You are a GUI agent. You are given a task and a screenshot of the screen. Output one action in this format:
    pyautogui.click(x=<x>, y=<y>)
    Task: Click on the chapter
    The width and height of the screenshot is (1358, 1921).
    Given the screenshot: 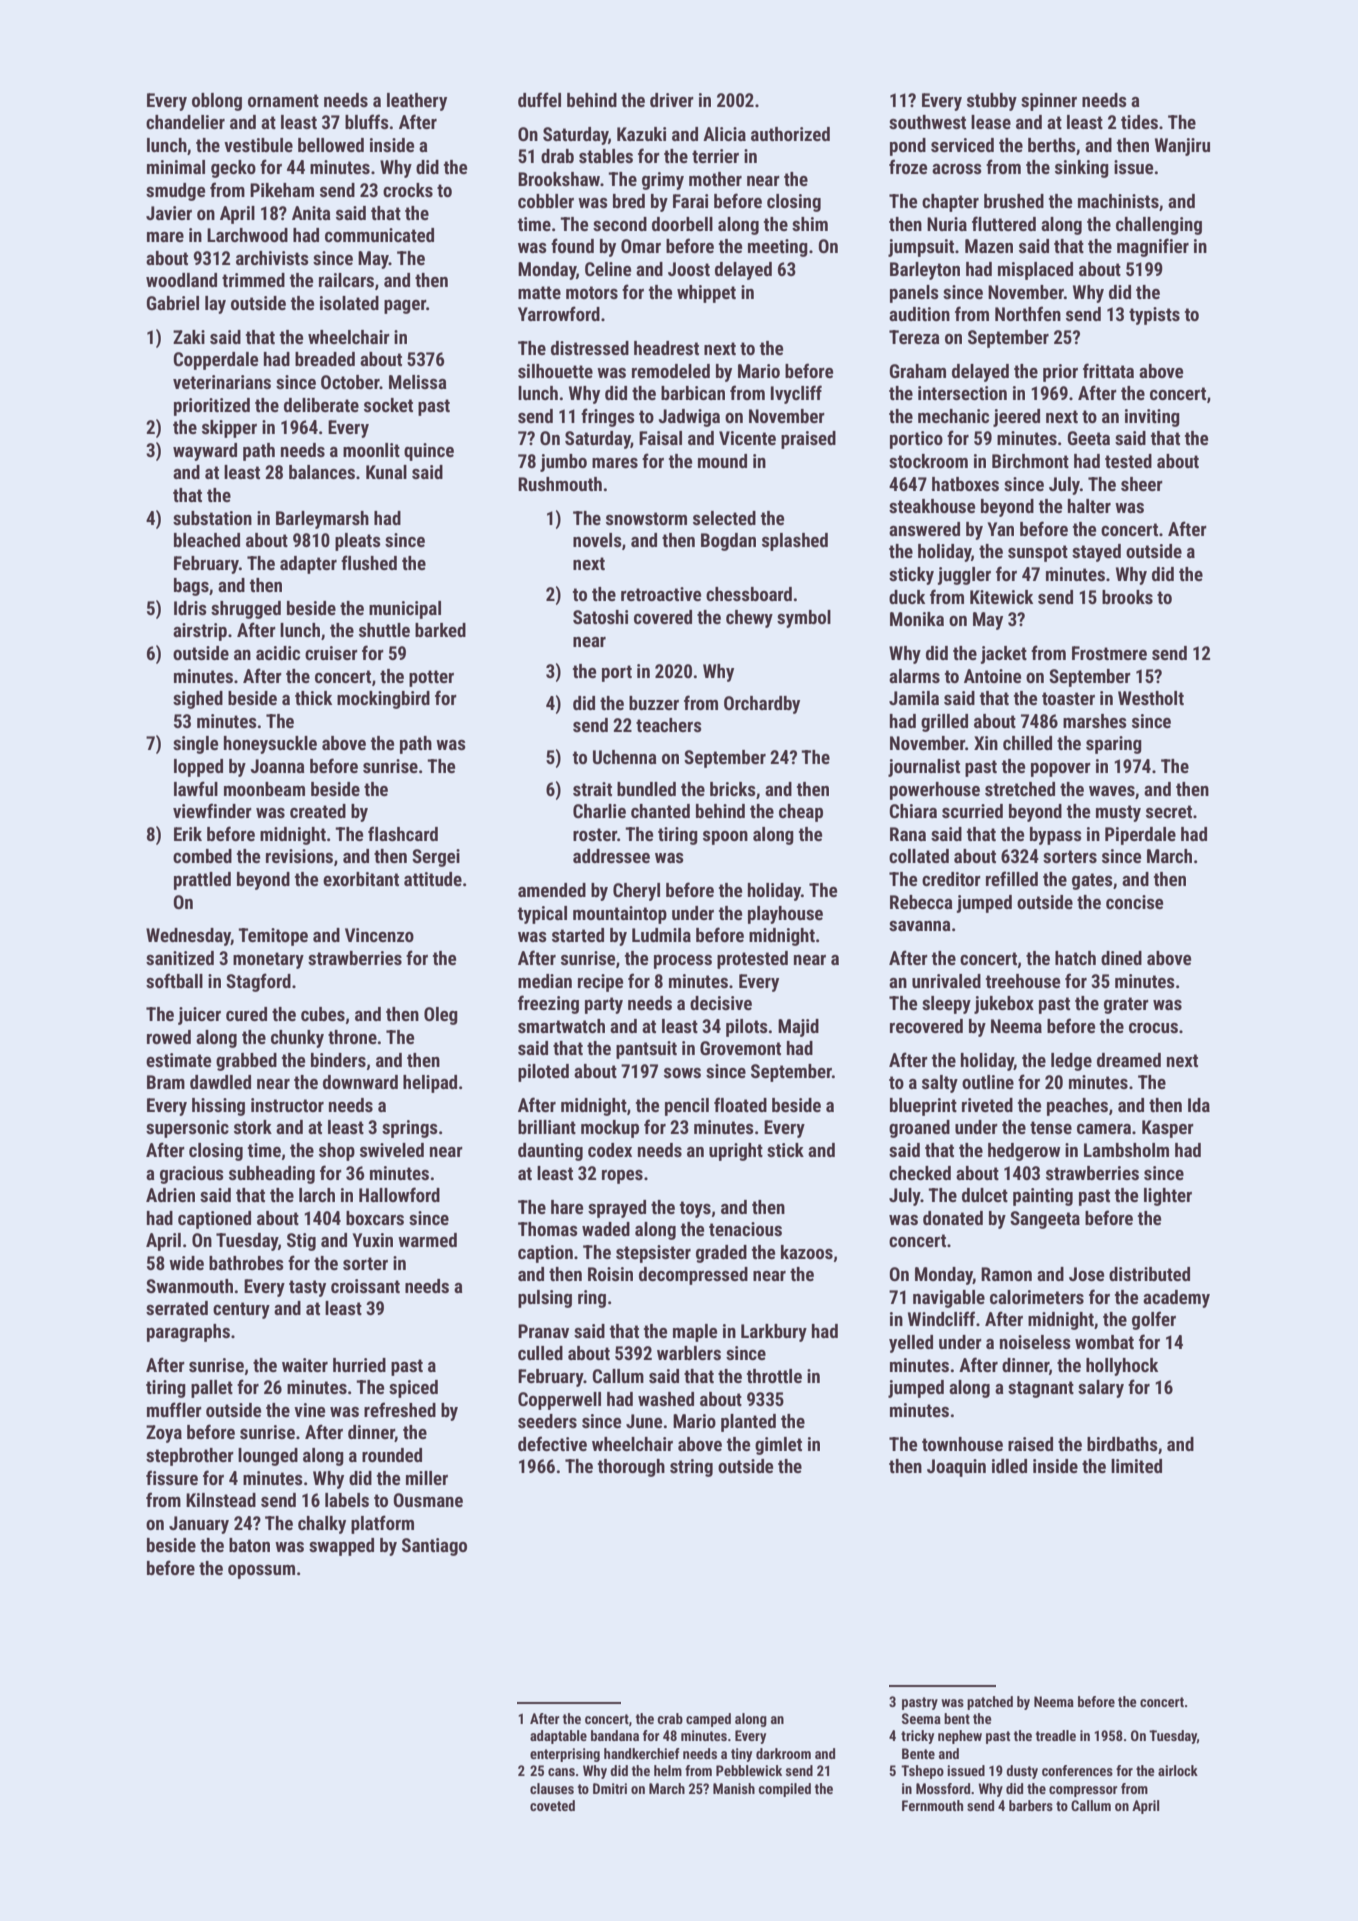 What is the action you would take?
    pyautogui.click(x=950, y=203)
